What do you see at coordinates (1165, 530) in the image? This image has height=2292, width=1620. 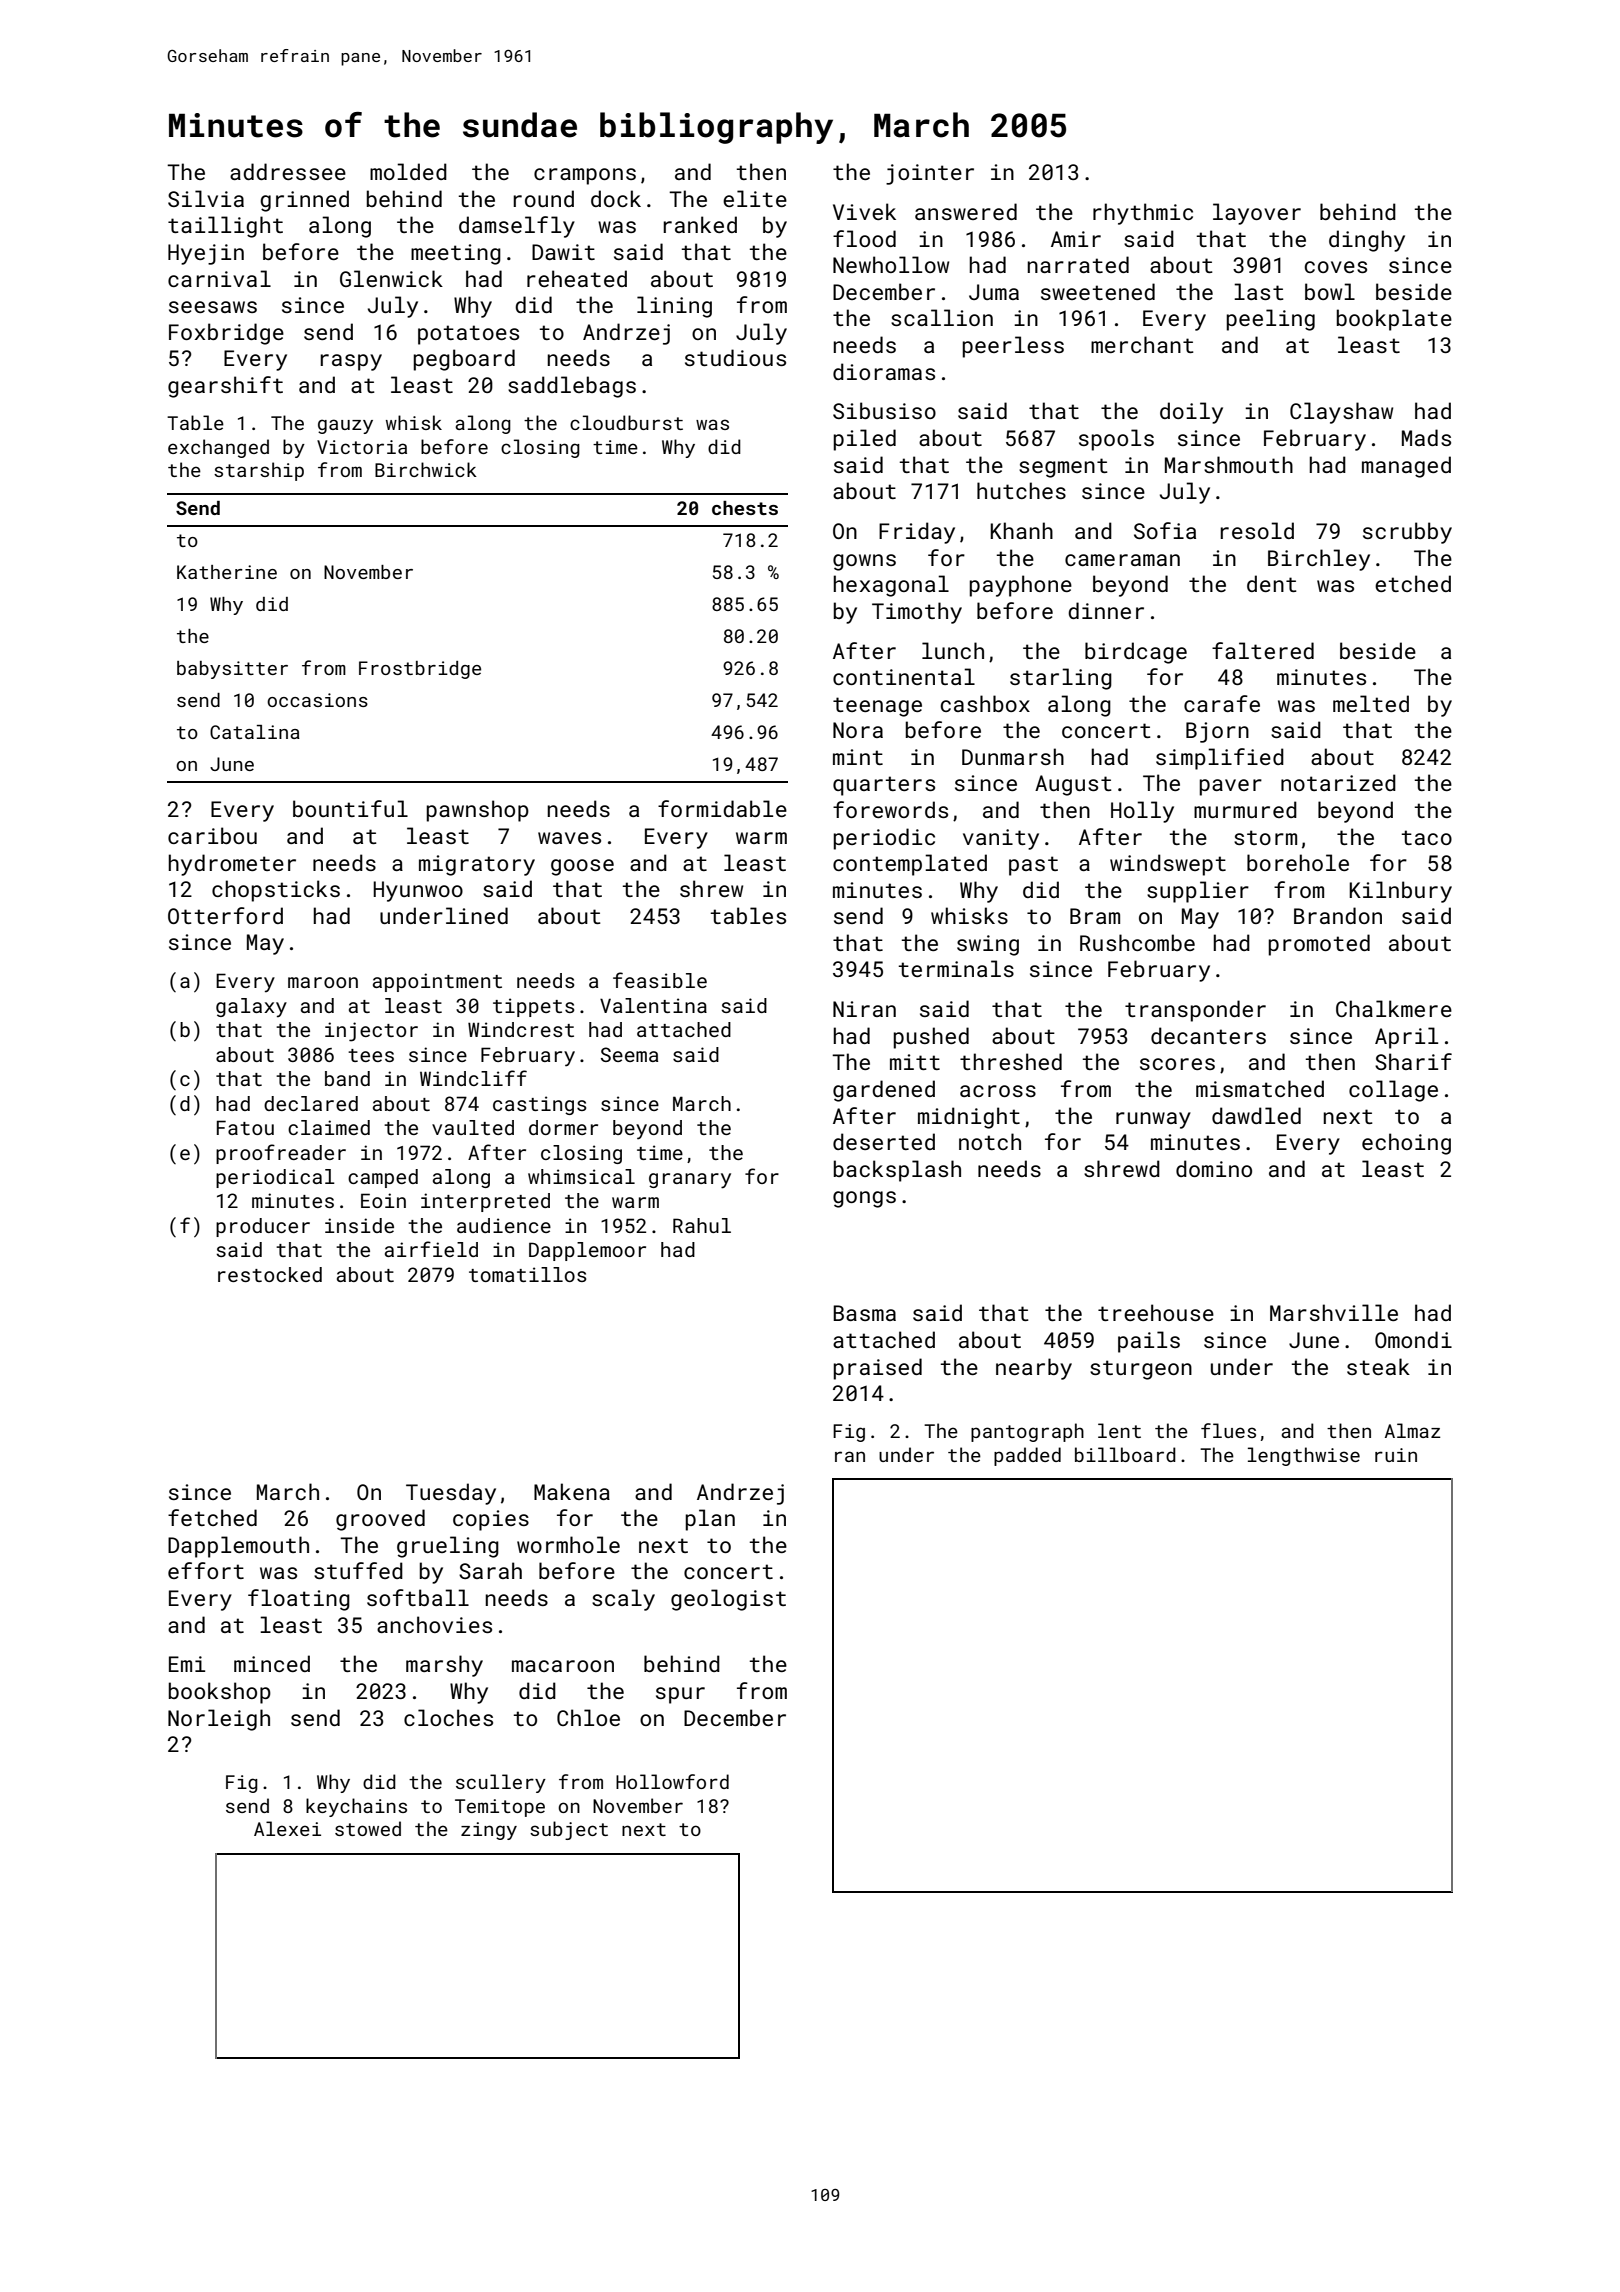 I see `Sofia` at bounding box center [1165, 530].
